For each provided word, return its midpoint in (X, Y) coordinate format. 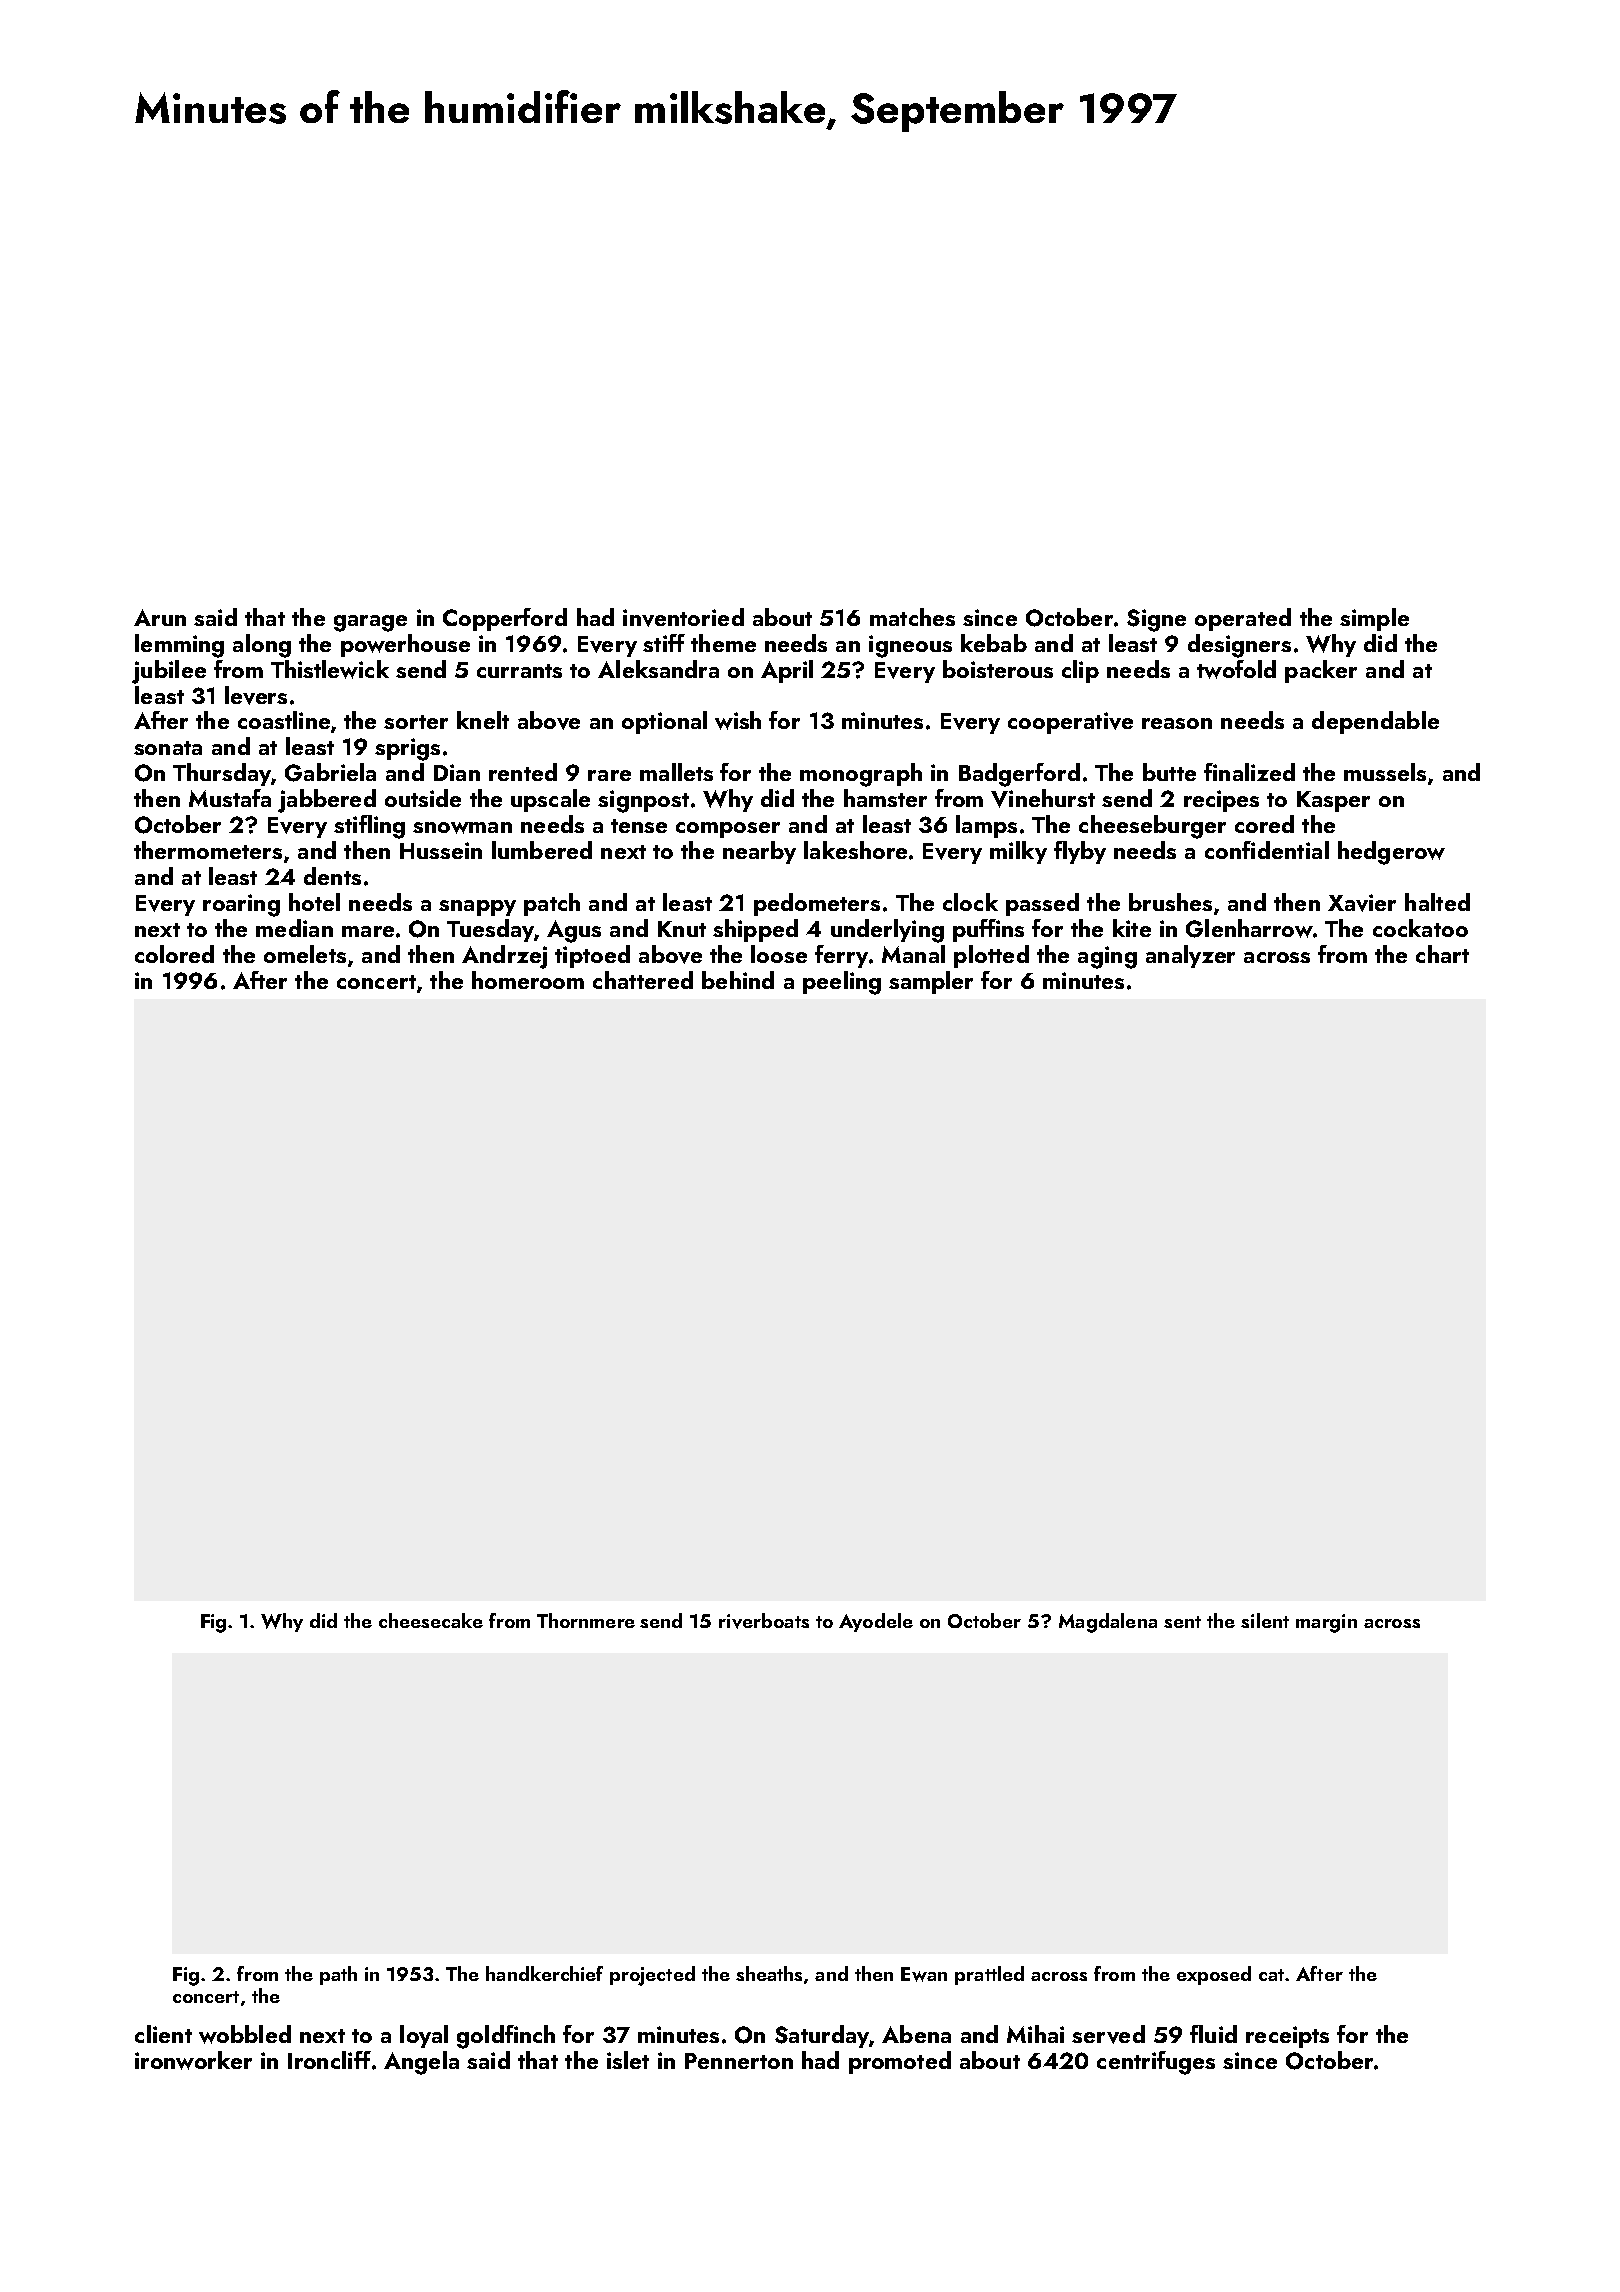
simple (1374, 619)
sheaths (769, 1973)
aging (1107, 957)
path (338, 1975)
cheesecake (431, 1620)
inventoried (683, 617)
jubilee (169, 672)
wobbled (245, 2034)
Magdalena (1108, 1623)
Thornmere (586, 1620)
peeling (842, 983)
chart (1442, 954)
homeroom (528, 980)
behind (738, 980)
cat (1271, 1975)
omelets (305, 954)
